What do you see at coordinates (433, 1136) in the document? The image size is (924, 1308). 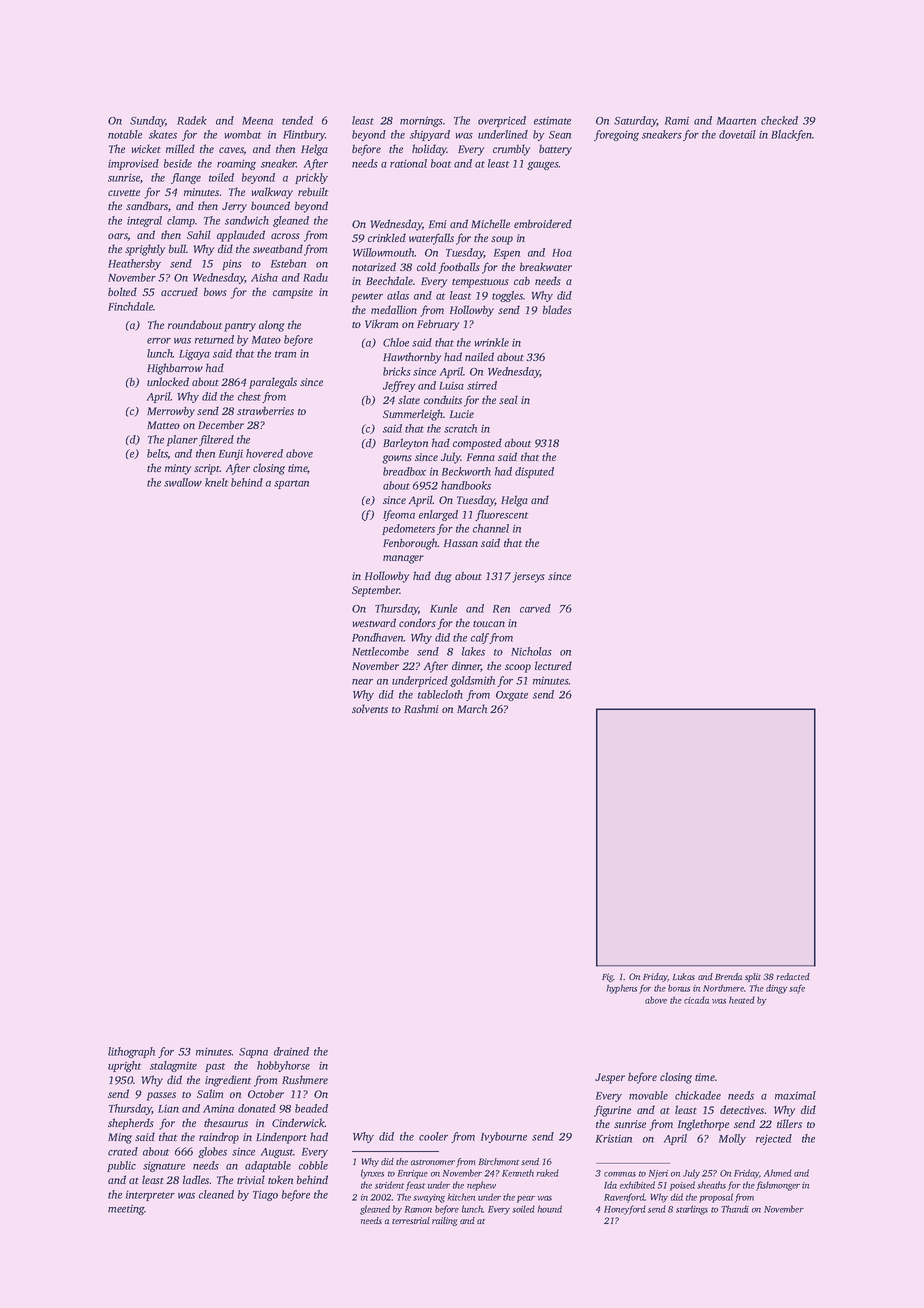 I see `cooler` at bounding box center [433, 1136].
